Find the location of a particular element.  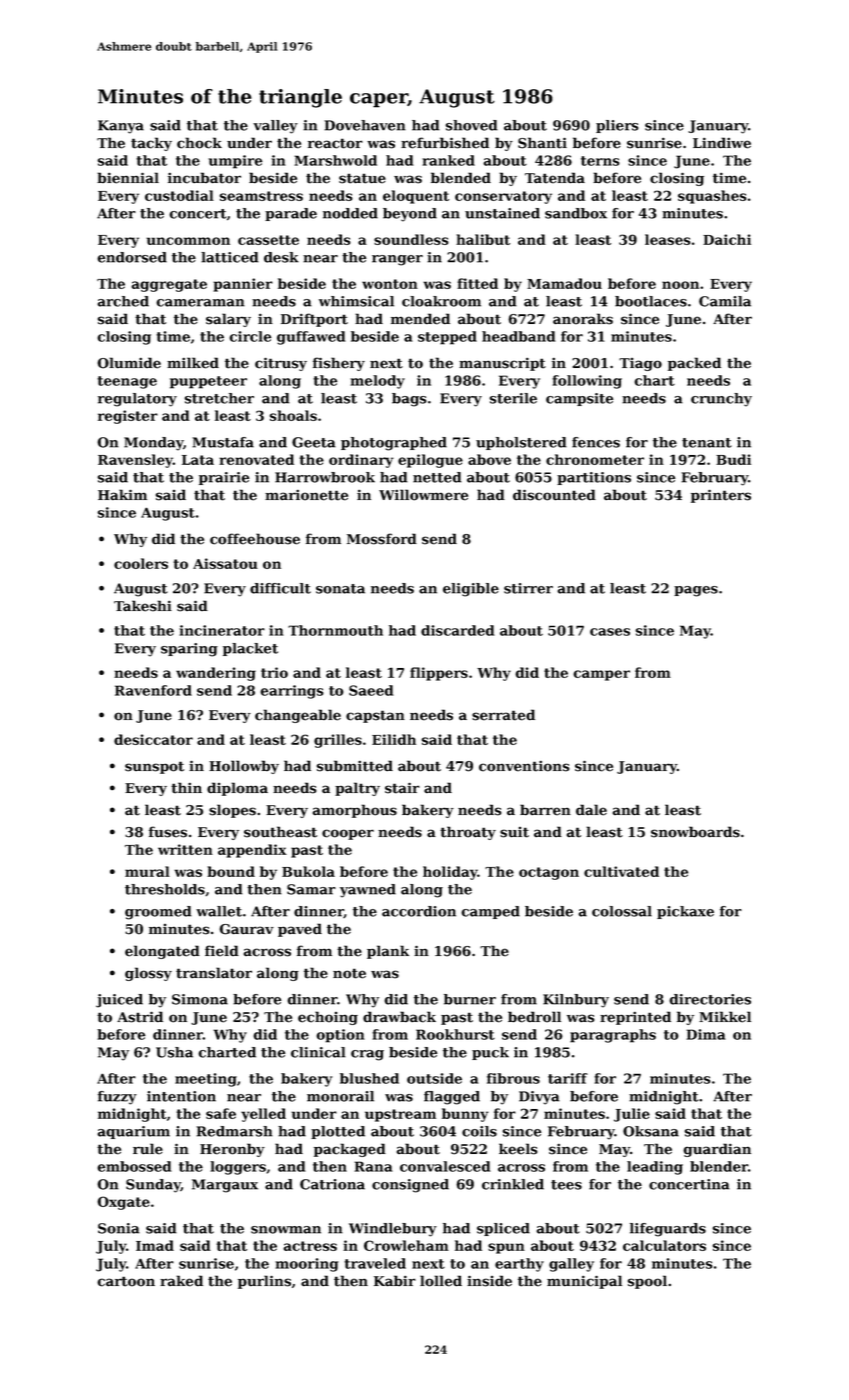

purlins is located at coordinates (264, 1282).
